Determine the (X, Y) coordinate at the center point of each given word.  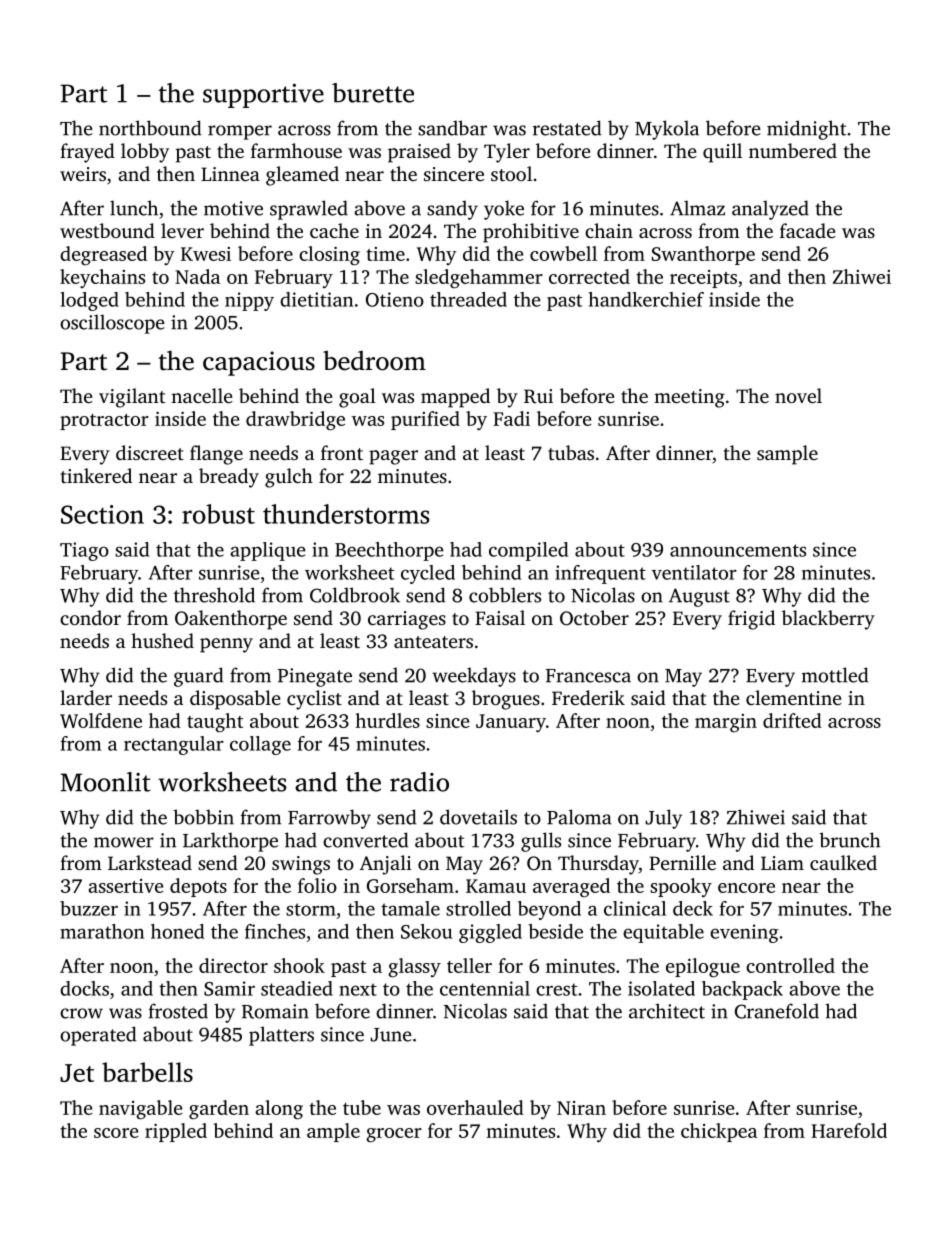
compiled (528, 551)
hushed (162, 640)
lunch (134, 208)
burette (373, 93)
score (116, 1133)
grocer (394, 1135)
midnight (807, 130)
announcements (738, 550)
